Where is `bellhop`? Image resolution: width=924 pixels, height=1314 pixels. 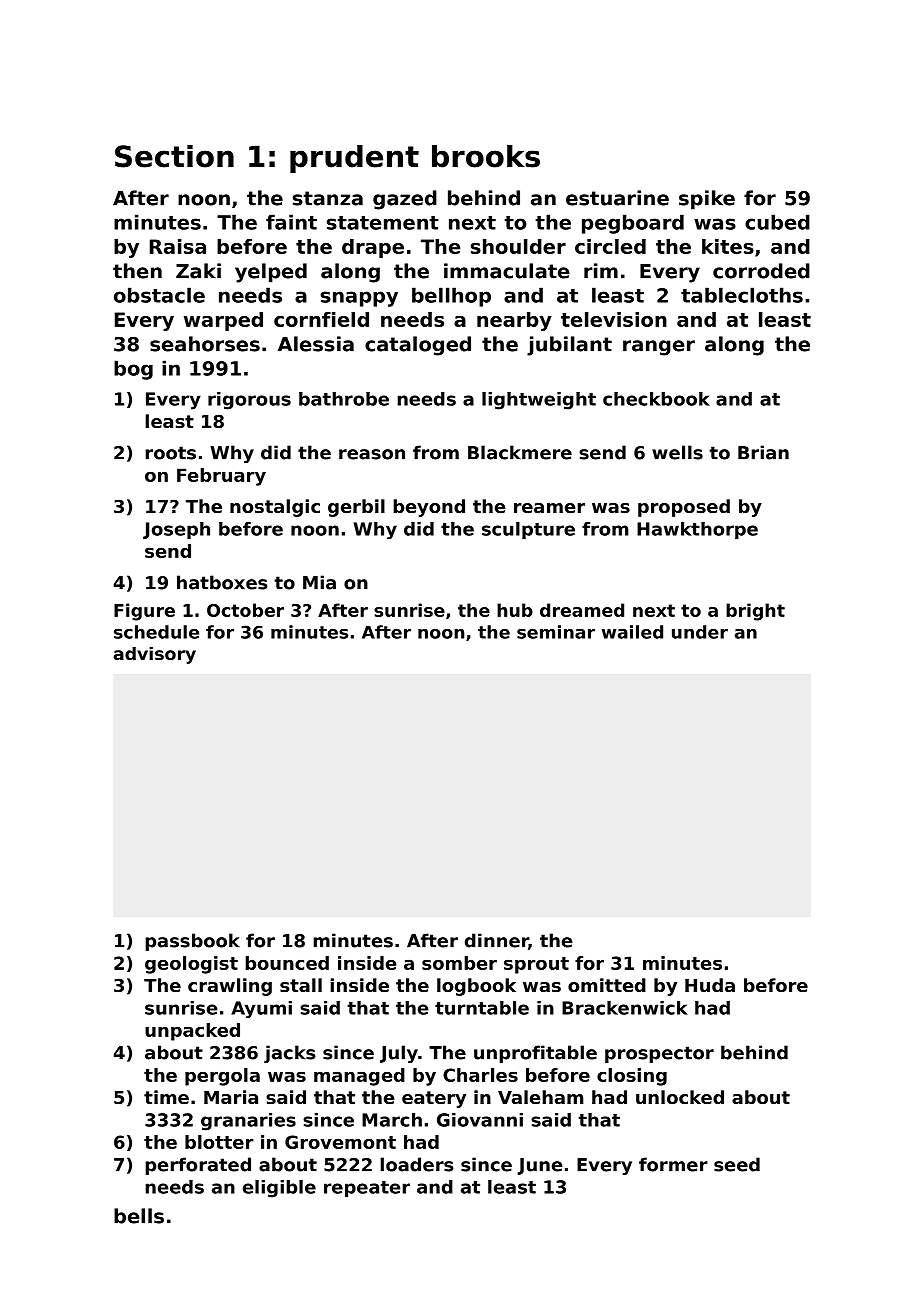 bellhop is located at coordinates (451, 297).
